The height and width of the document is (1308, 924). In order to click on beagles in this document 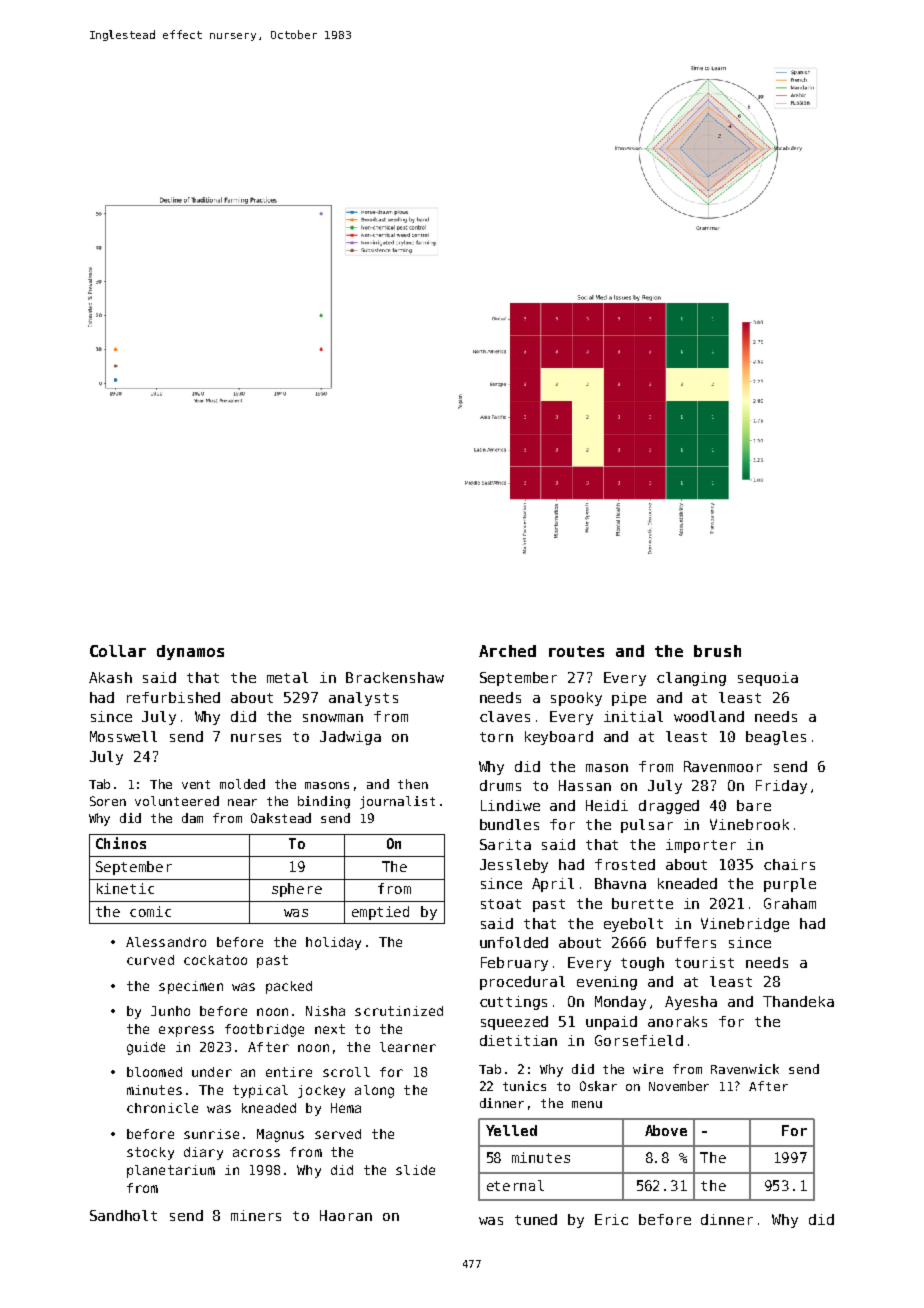, I will do `click(776, 738)`.
